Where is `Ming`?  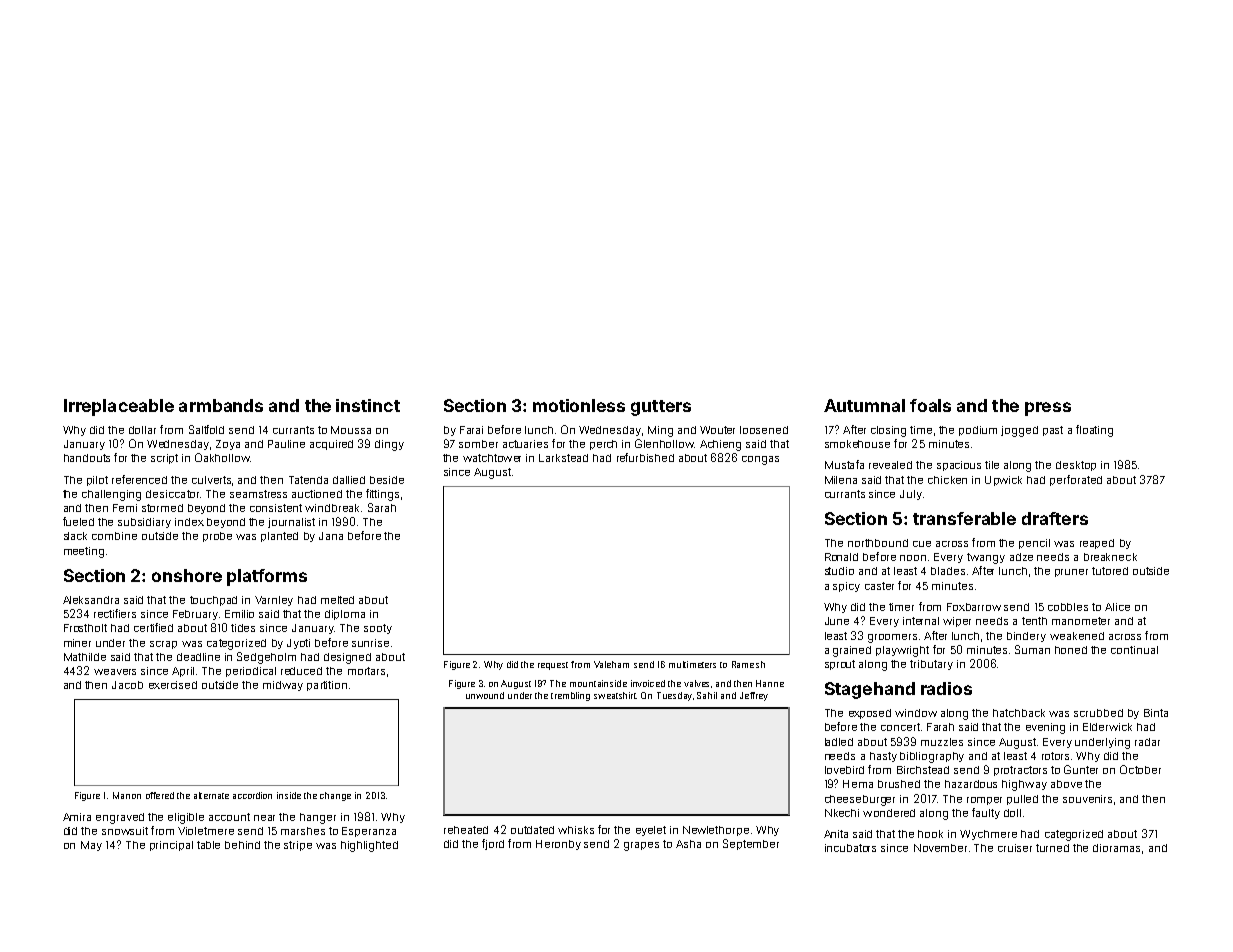
Ming is located at coordinates (660, 431).
